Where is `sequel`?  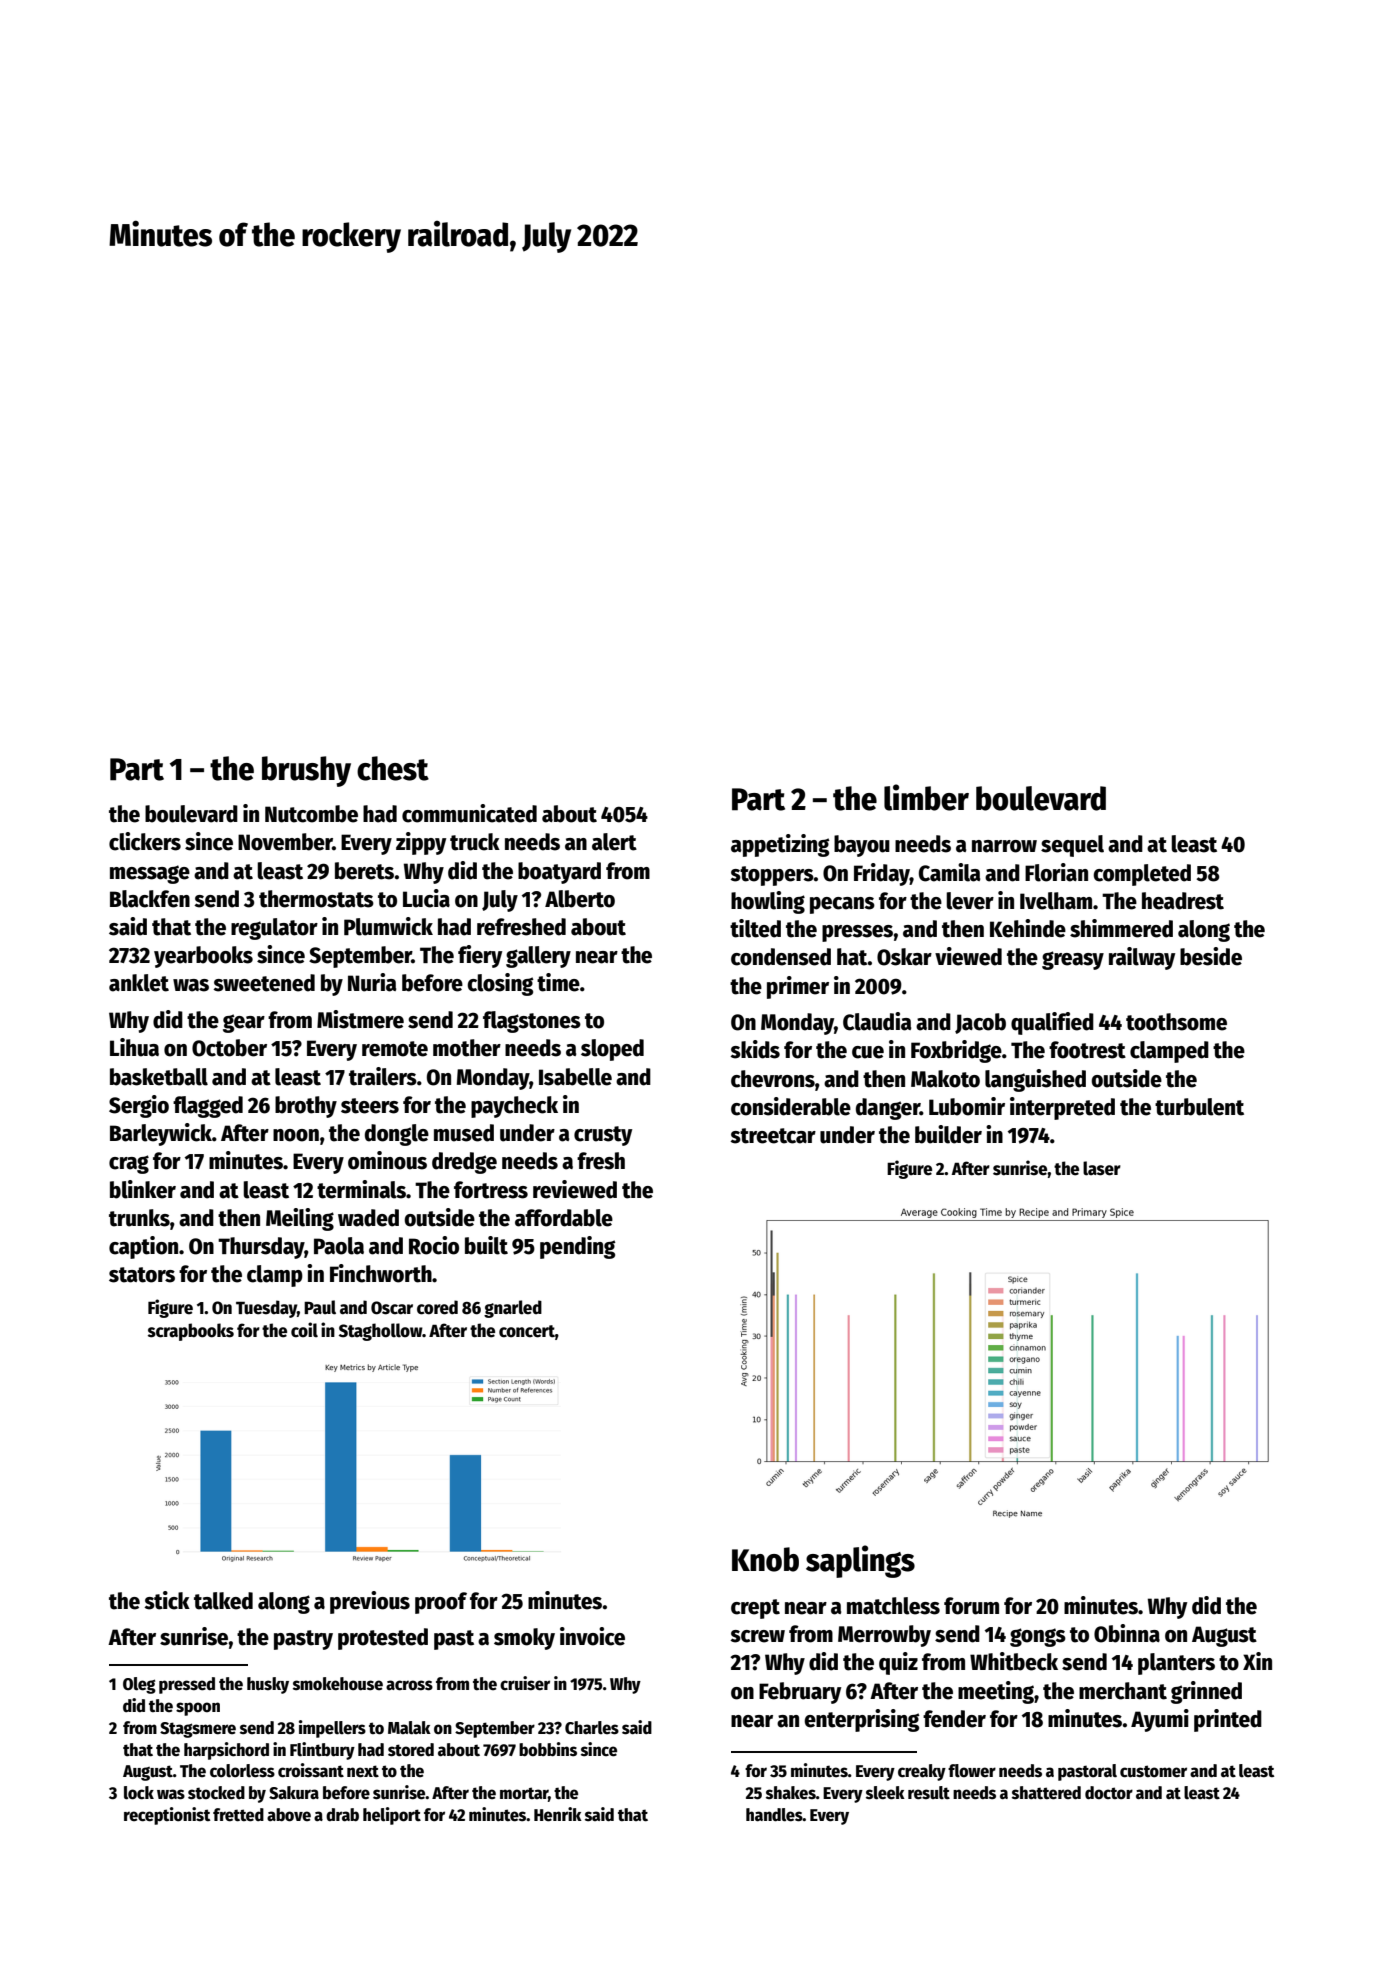 sequel is located at coordinates (1072, 846).
